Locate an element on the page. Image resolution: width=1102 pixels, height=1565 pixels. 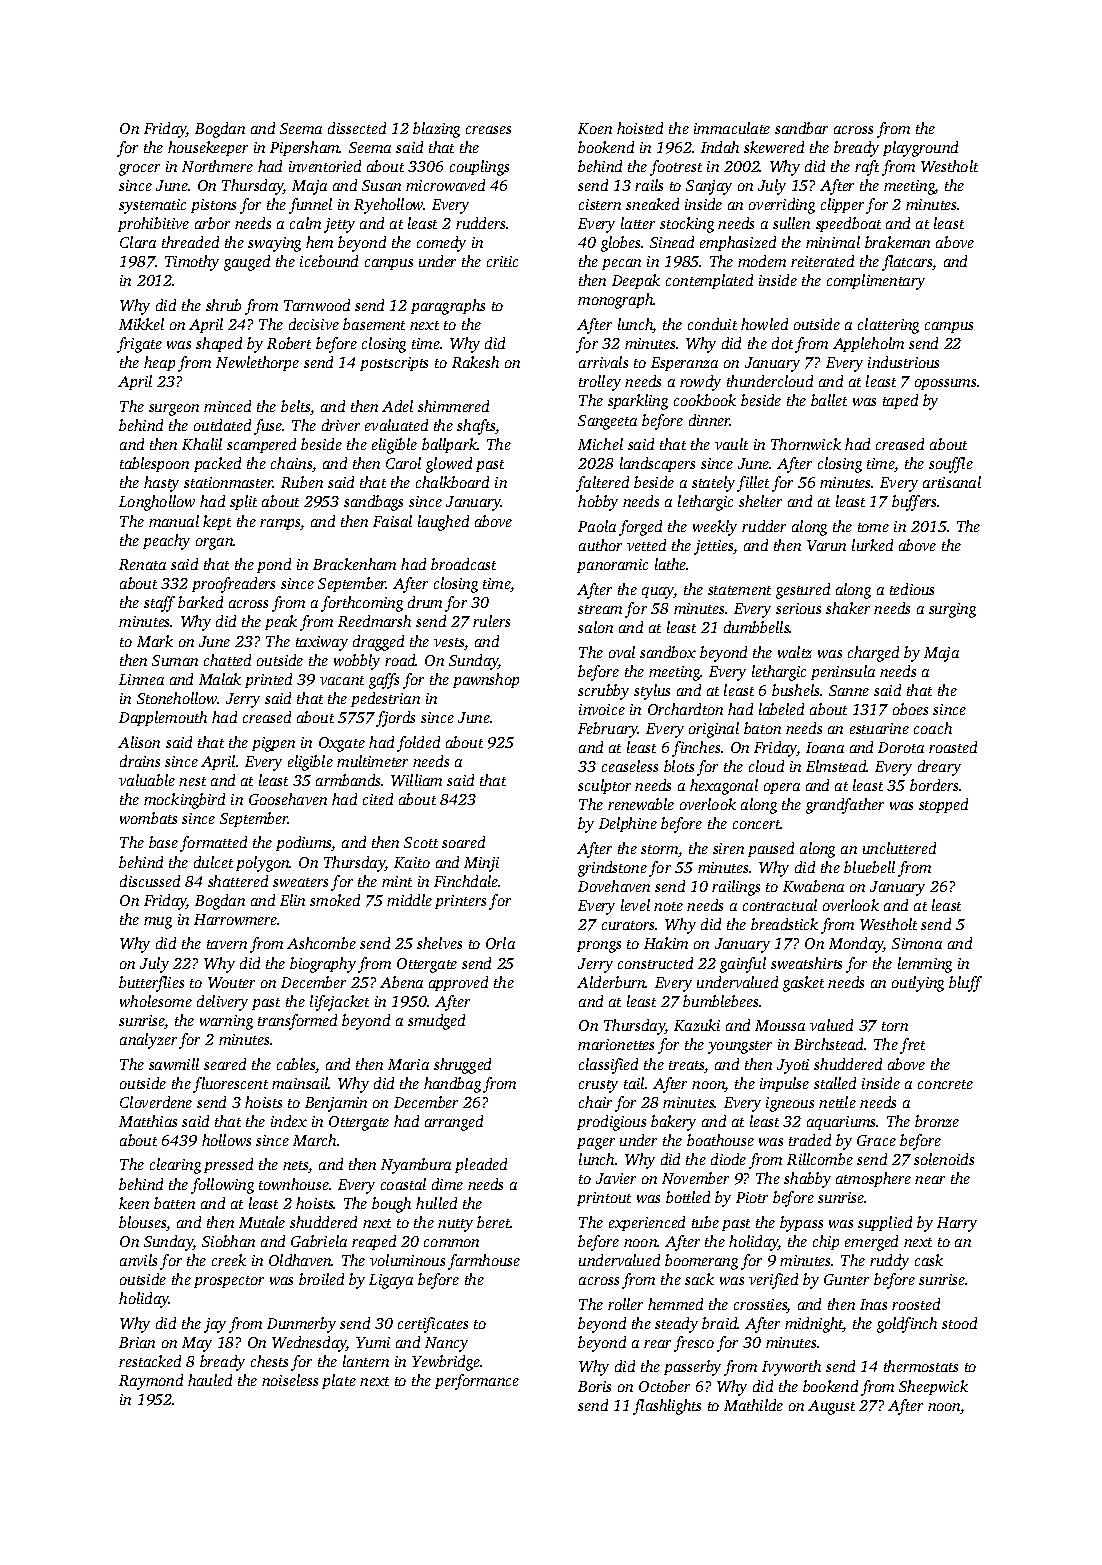
cistern is located at coordinates (600, 204).
